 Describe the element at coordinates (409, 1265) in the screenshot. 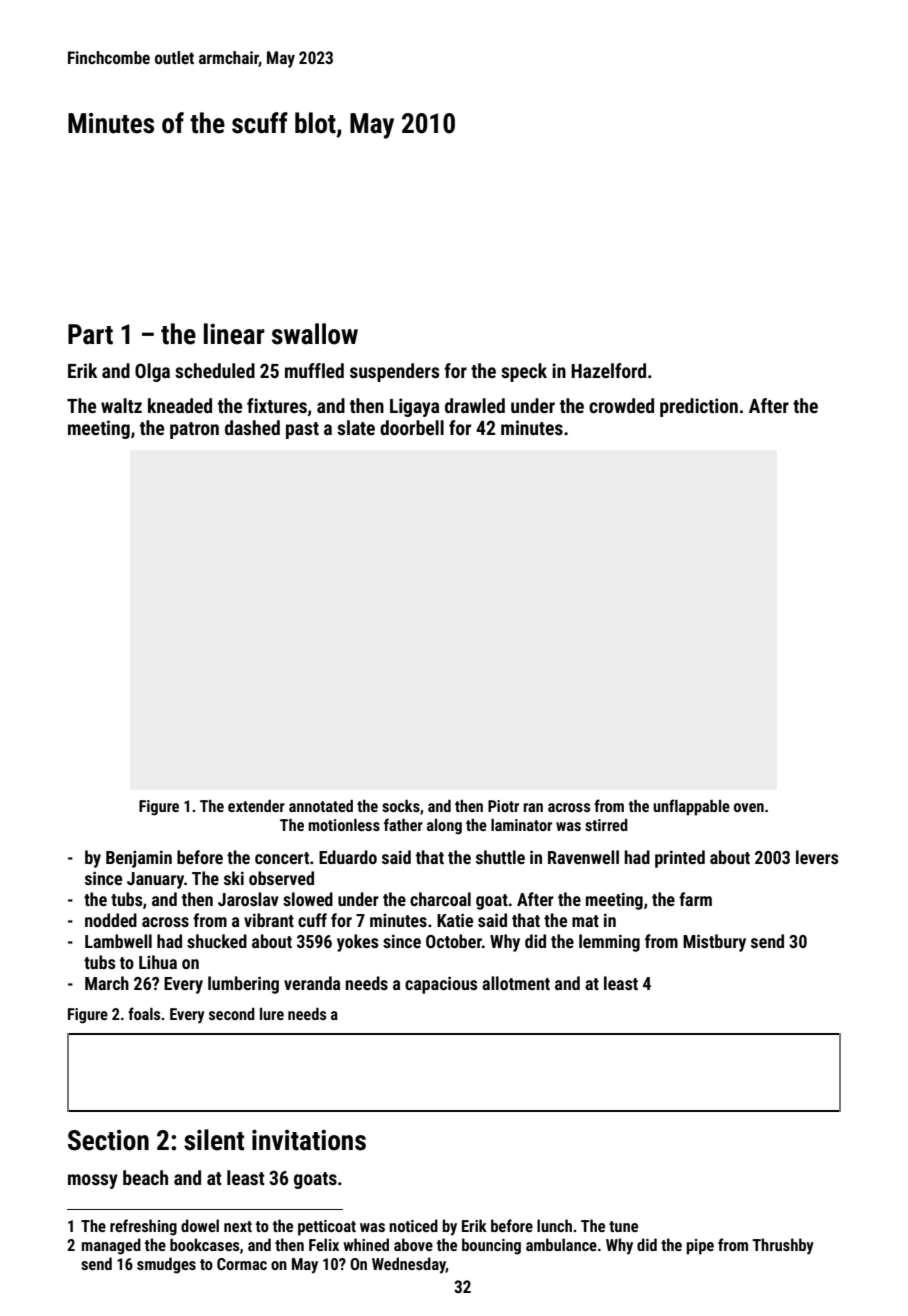

I see `Wednesday` at that location.
